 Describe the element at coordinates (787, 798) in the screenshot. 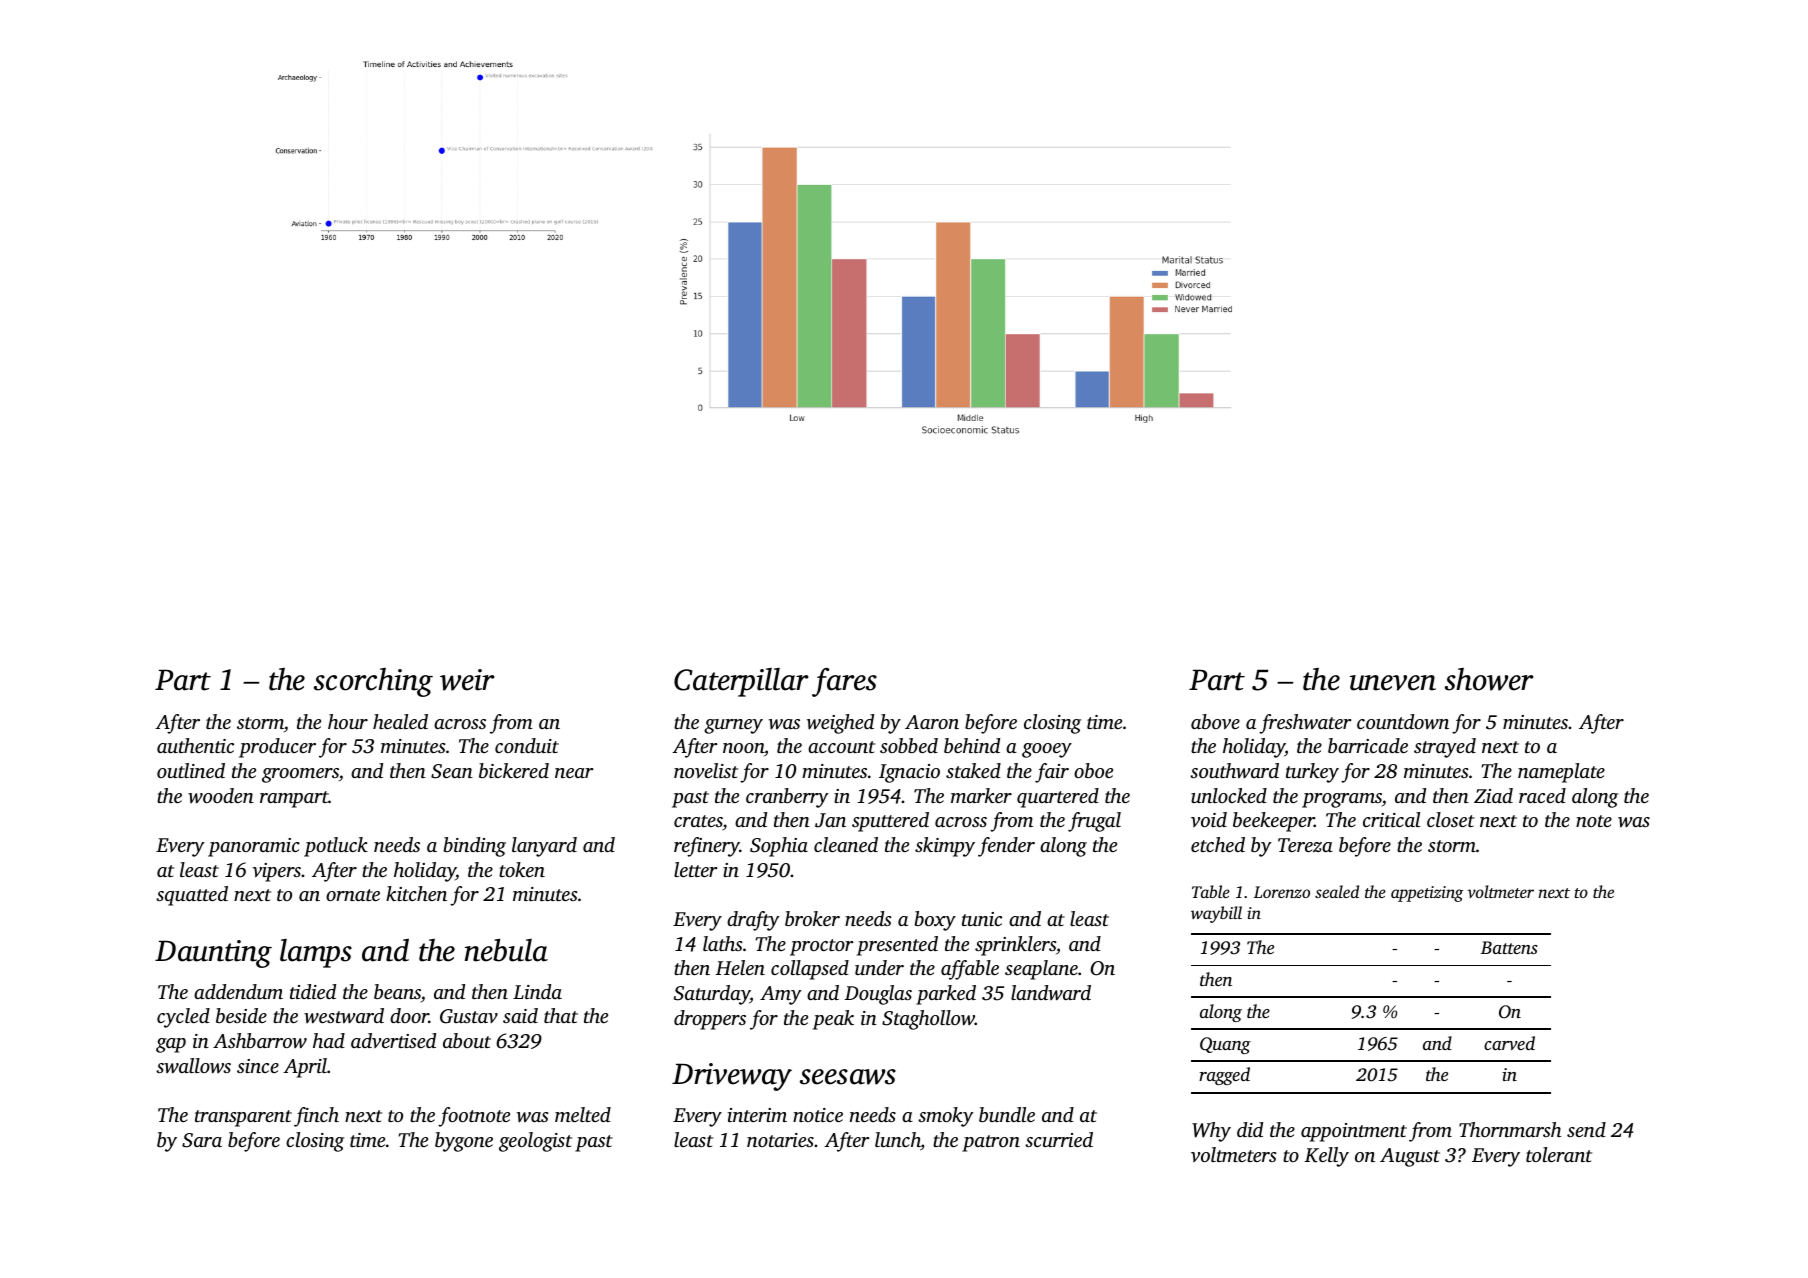

I see `cranberry` at that location.
